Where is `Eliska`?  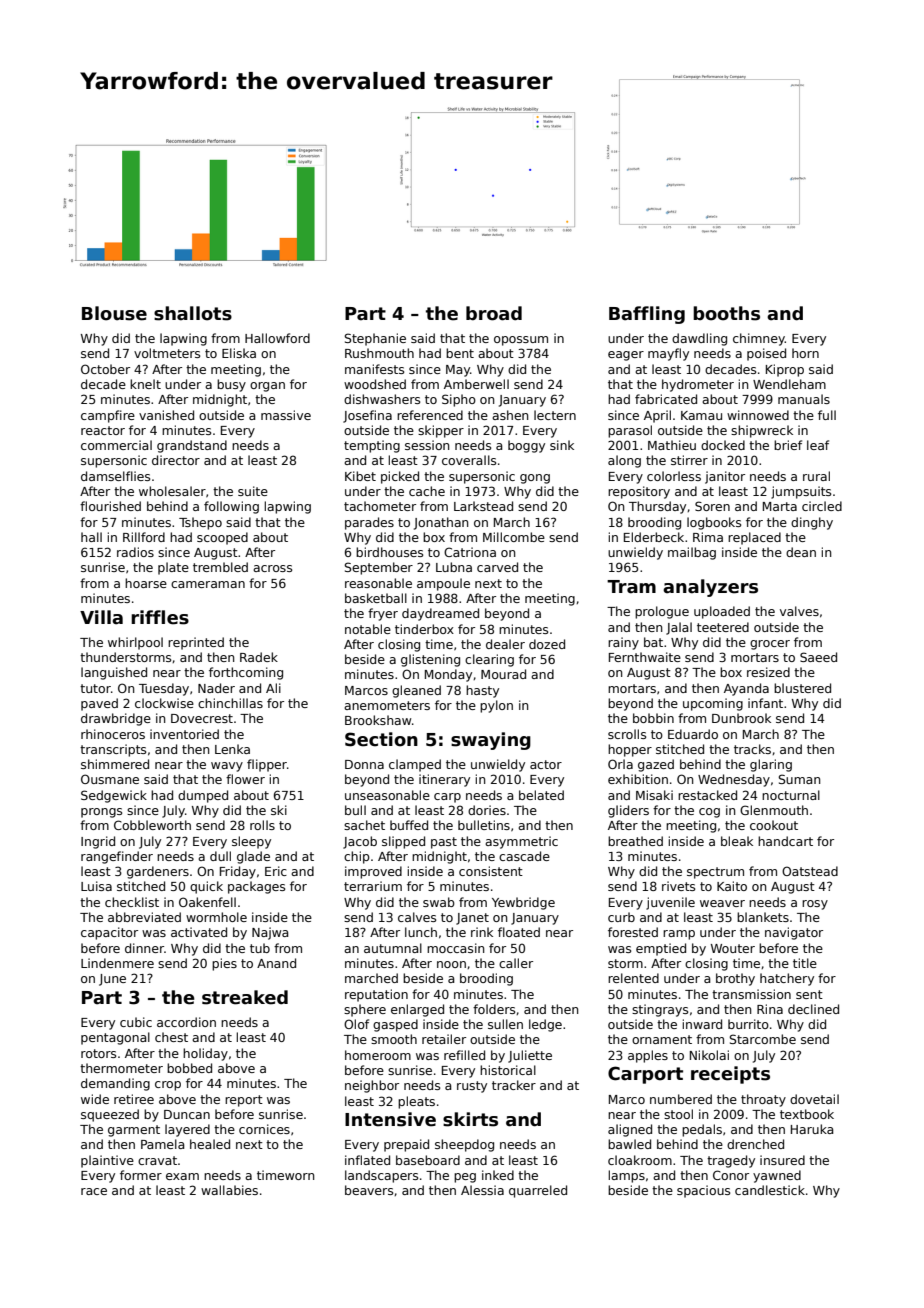 Eliska is located at coordinates (239, 353).
